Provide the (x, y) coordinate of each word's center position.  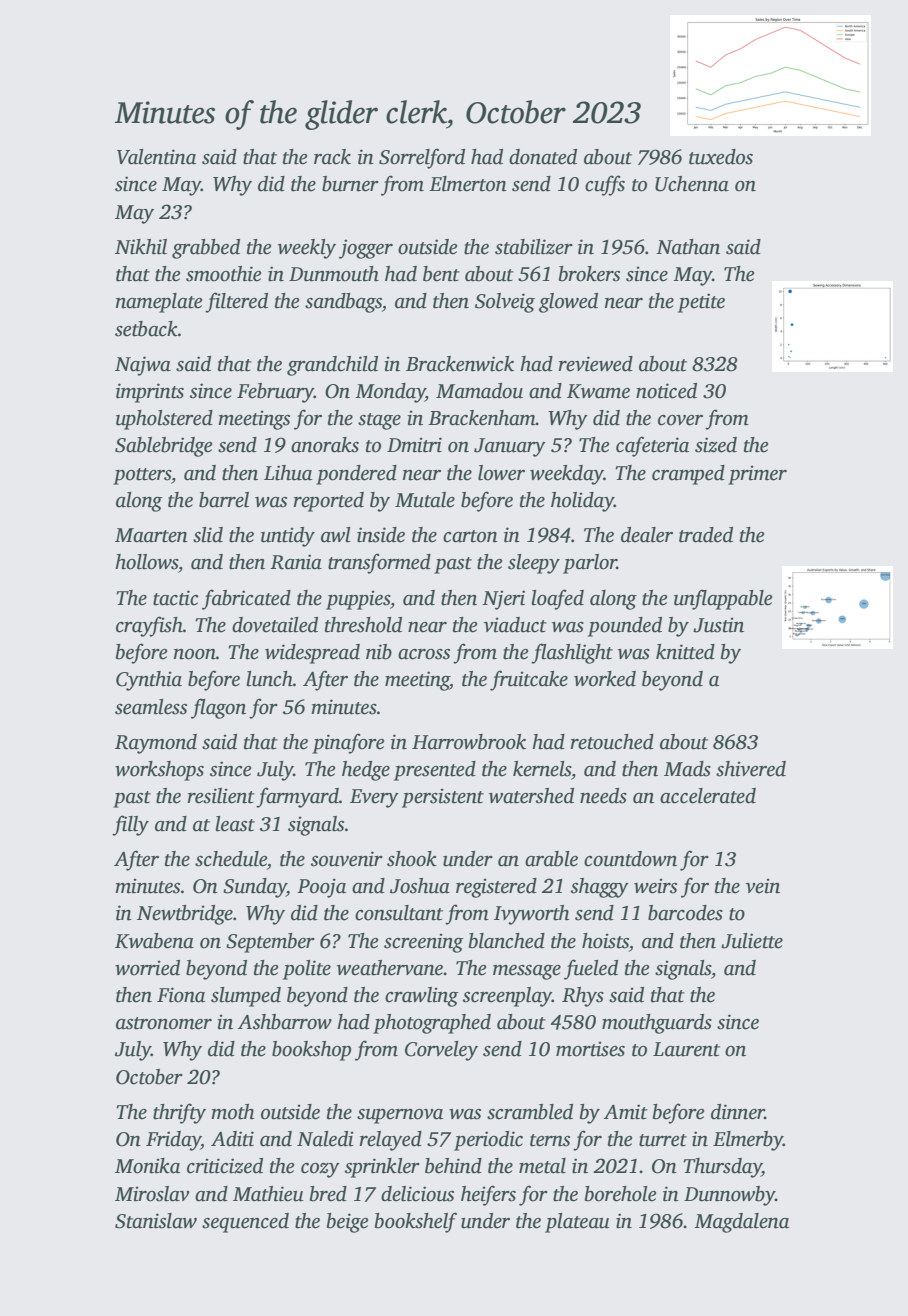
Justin (718, 625)
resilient (221, 796)
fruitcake (529, 680)
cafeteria (652, 446)
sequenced (245, 1223)
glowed (568, 303)
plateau (577, 1223)
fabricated (246, 599)
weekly (307, 249)
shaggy (600, 888)
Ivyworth (531, 915)
